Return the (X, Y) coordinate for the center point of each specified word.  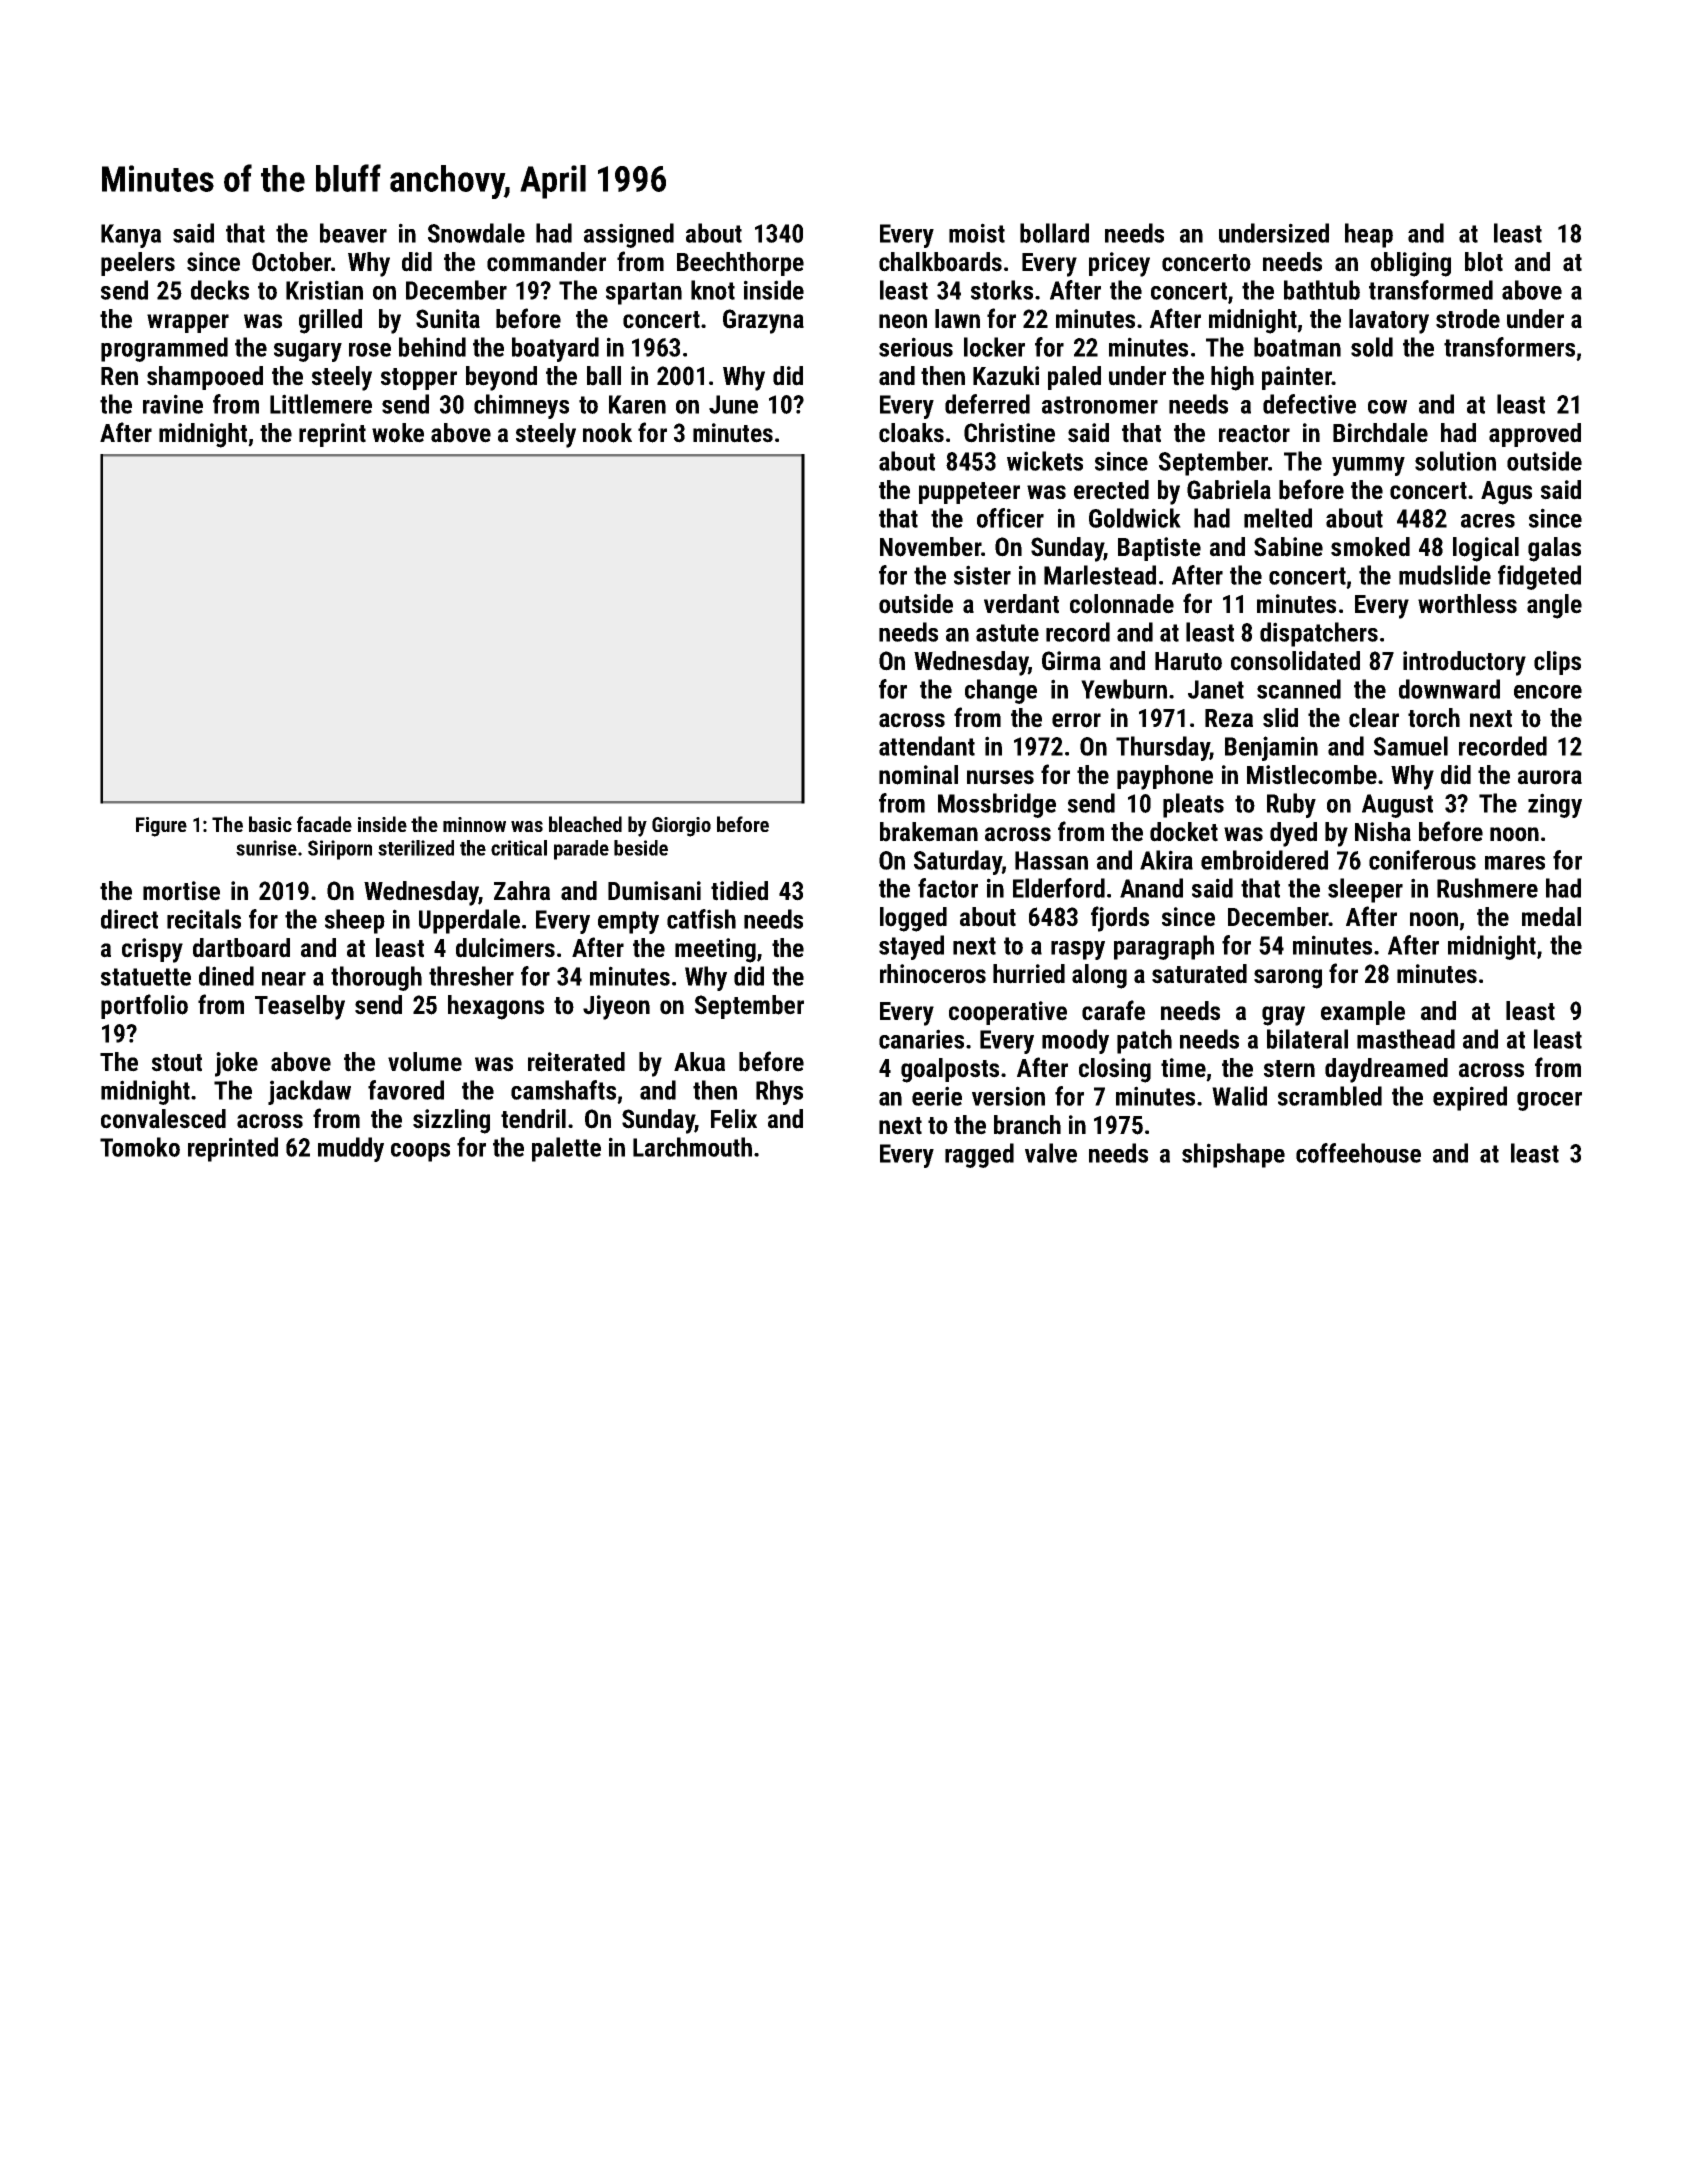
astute (1007, 633)
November (930, 547)
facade (324, 824)
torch (1434, 718)
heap (1369, 235)
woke (398, 433)
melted (1278, 518)
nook (607, 433)
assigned (629, 235)
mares (1515, 863)
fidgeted (1539, 577)
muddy (351, 1149)
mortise (181, 891)
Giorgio (681, 827)
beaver (353, 233)
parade (581, 850)
